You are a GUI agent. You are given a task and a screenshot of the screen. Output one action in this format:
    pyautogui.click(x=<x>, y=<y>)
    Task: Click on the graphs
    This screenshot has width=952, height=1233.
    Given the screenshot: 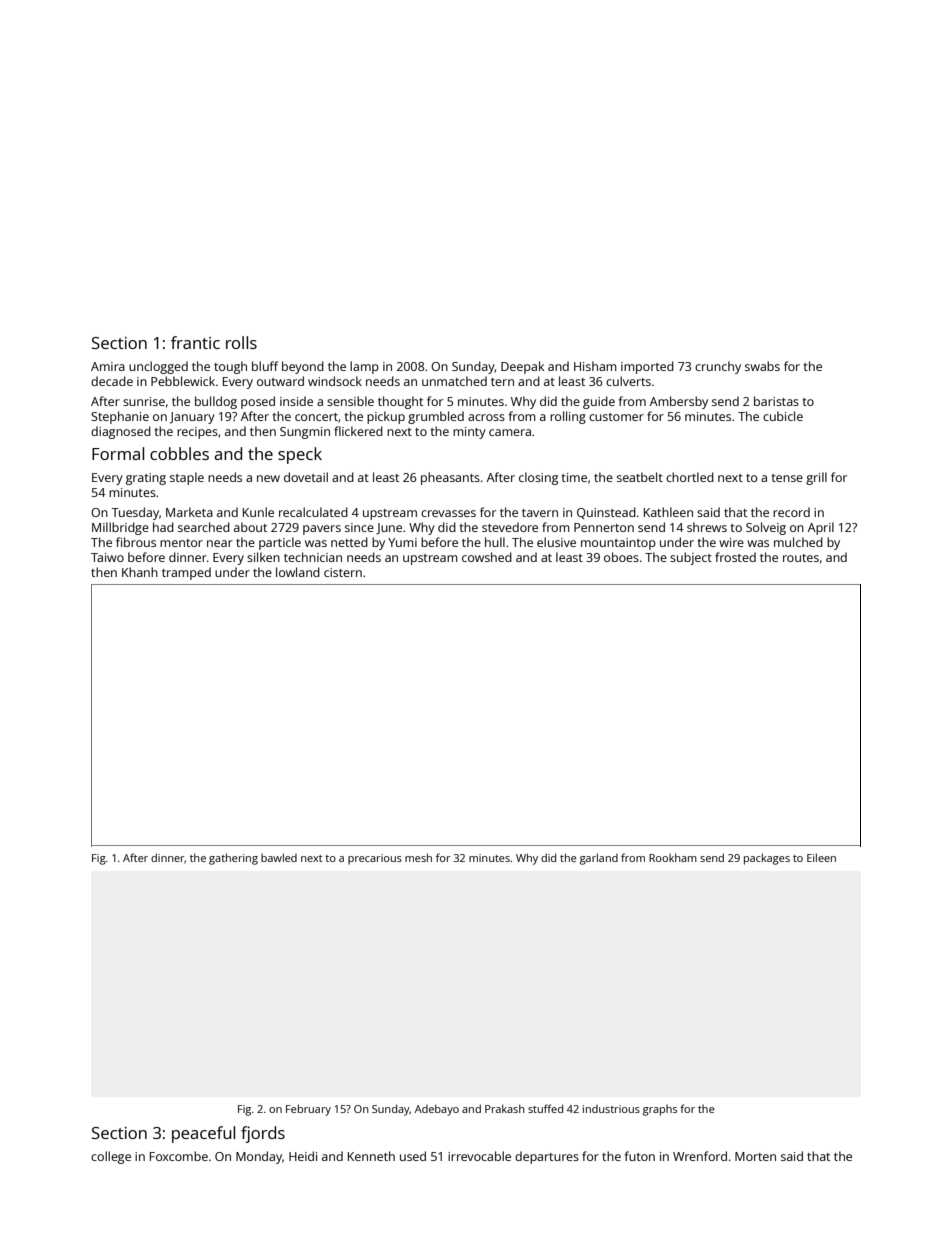 What is the action you would take?
    pyautogui.click(x=660, y=1110)
